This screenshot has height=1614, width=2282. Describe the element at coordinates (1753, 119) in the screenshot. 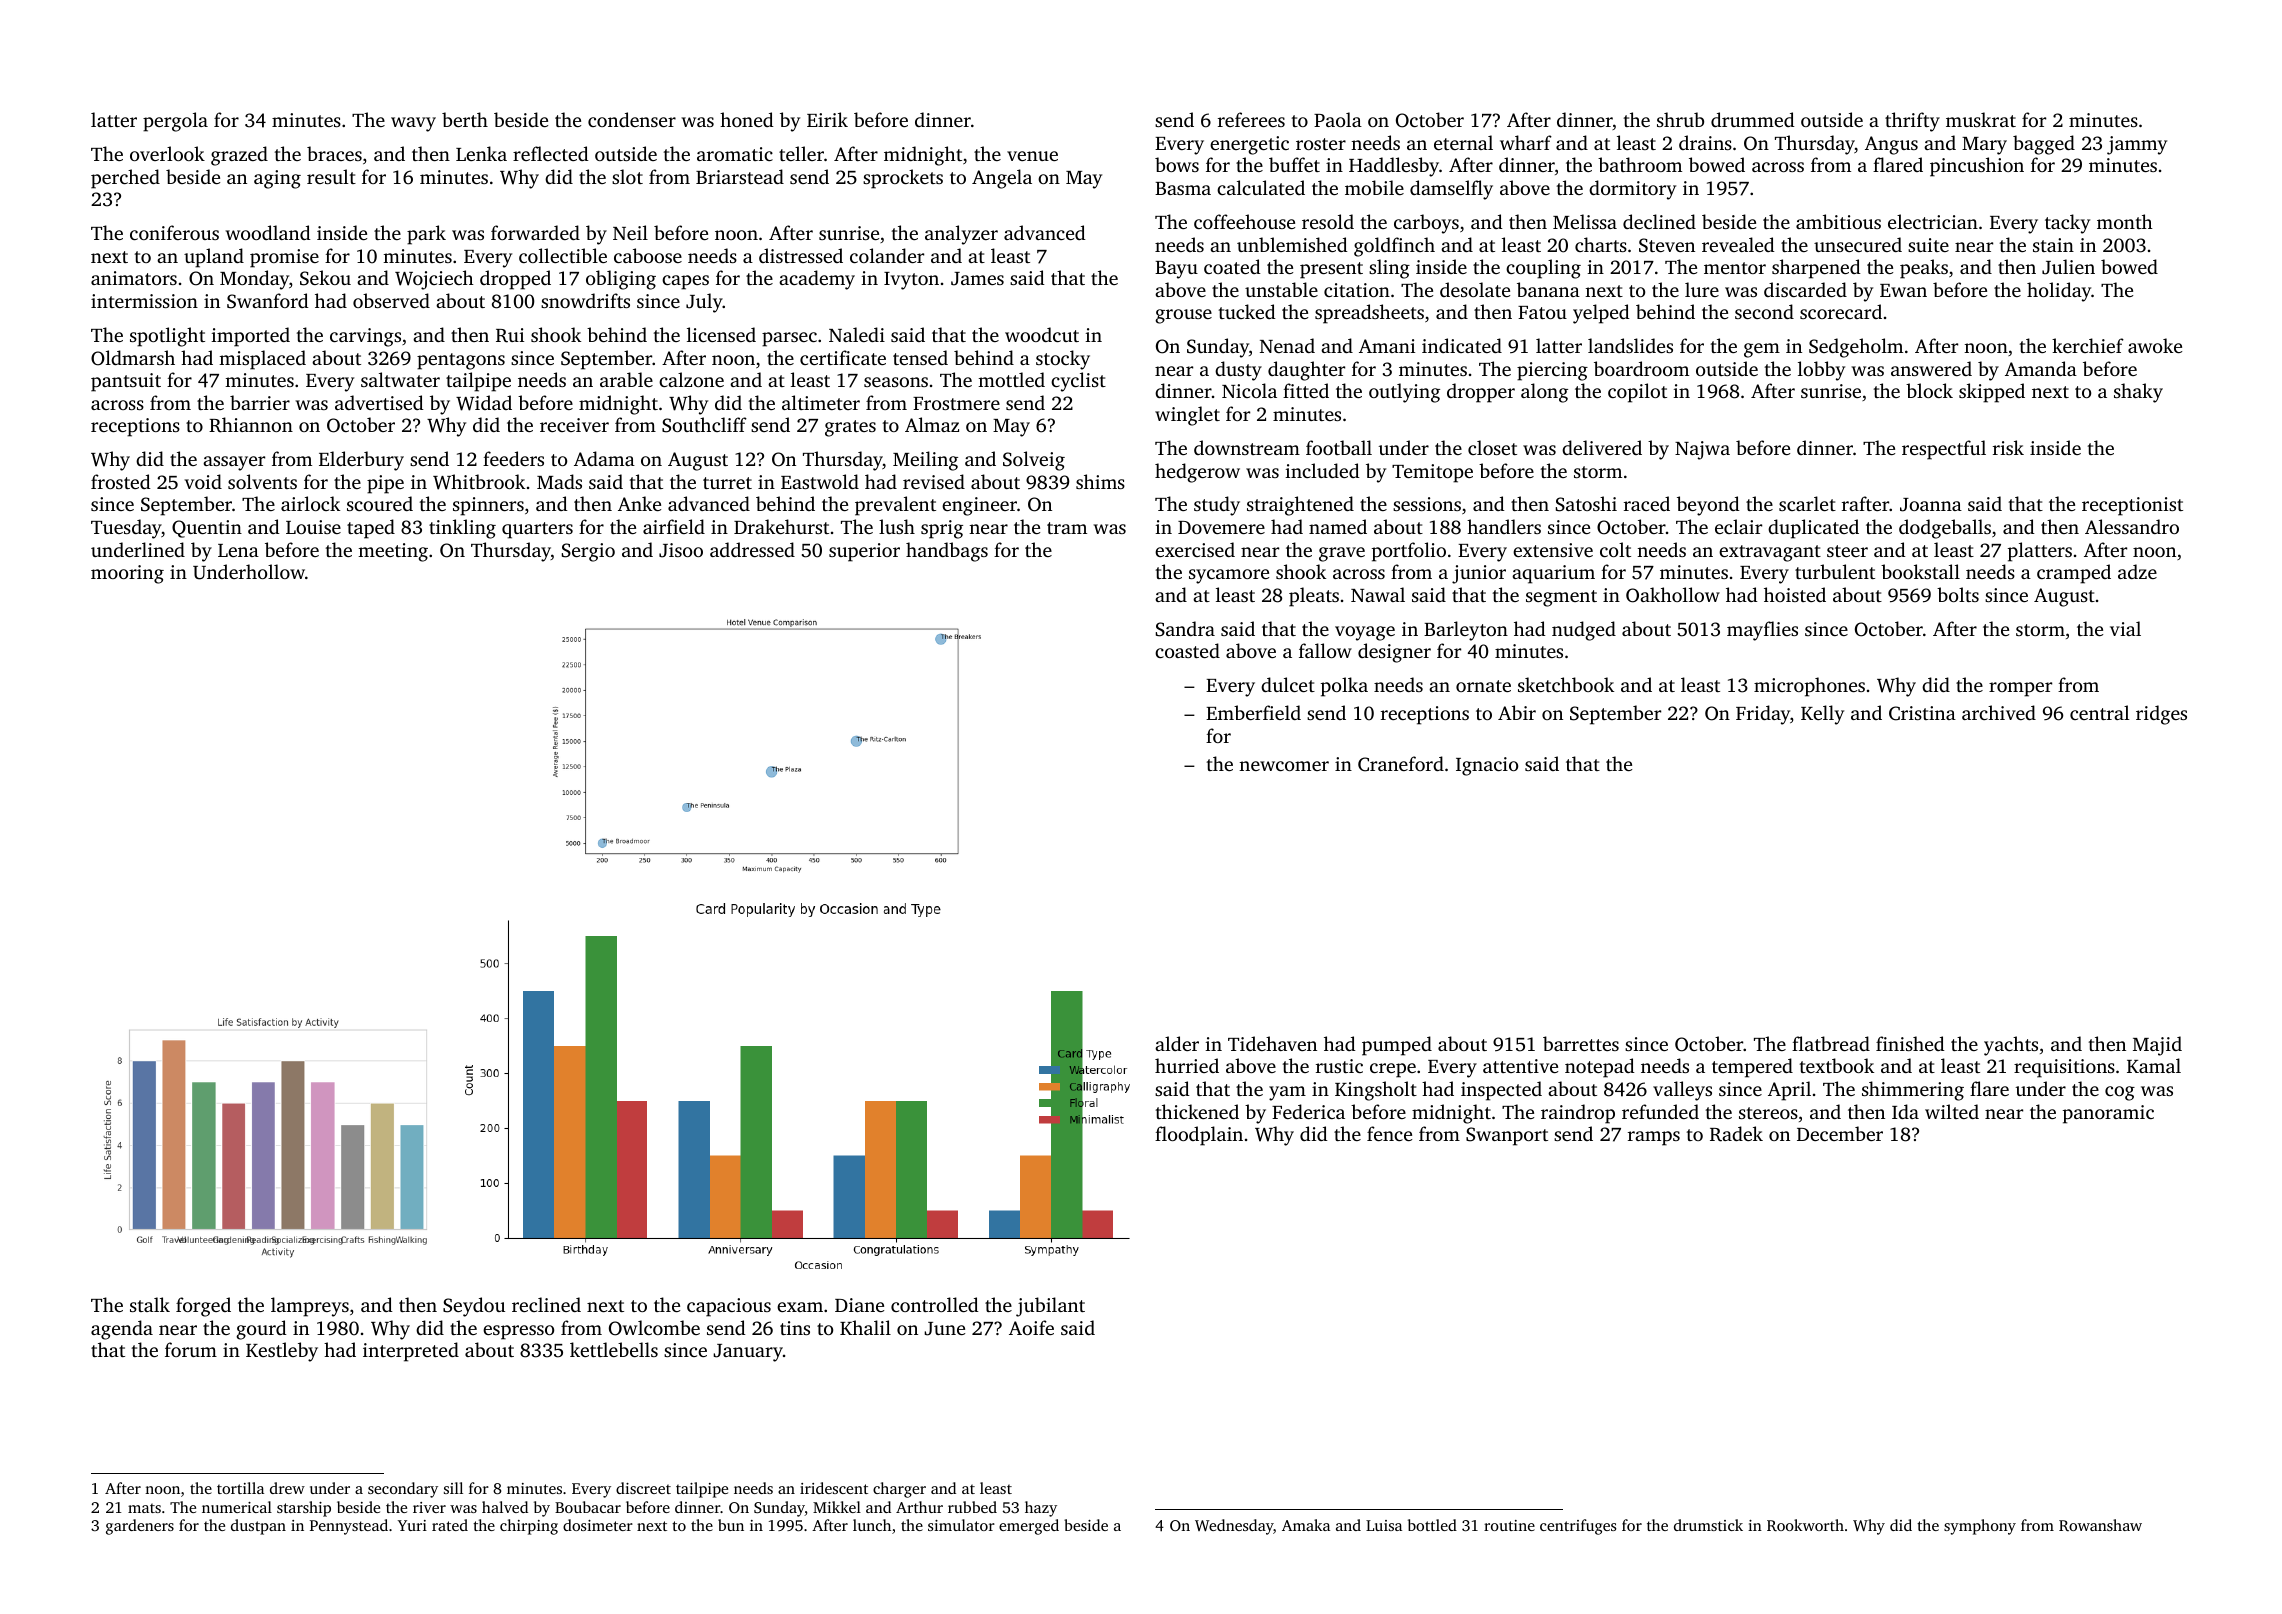

I see `drummed` at that location.
